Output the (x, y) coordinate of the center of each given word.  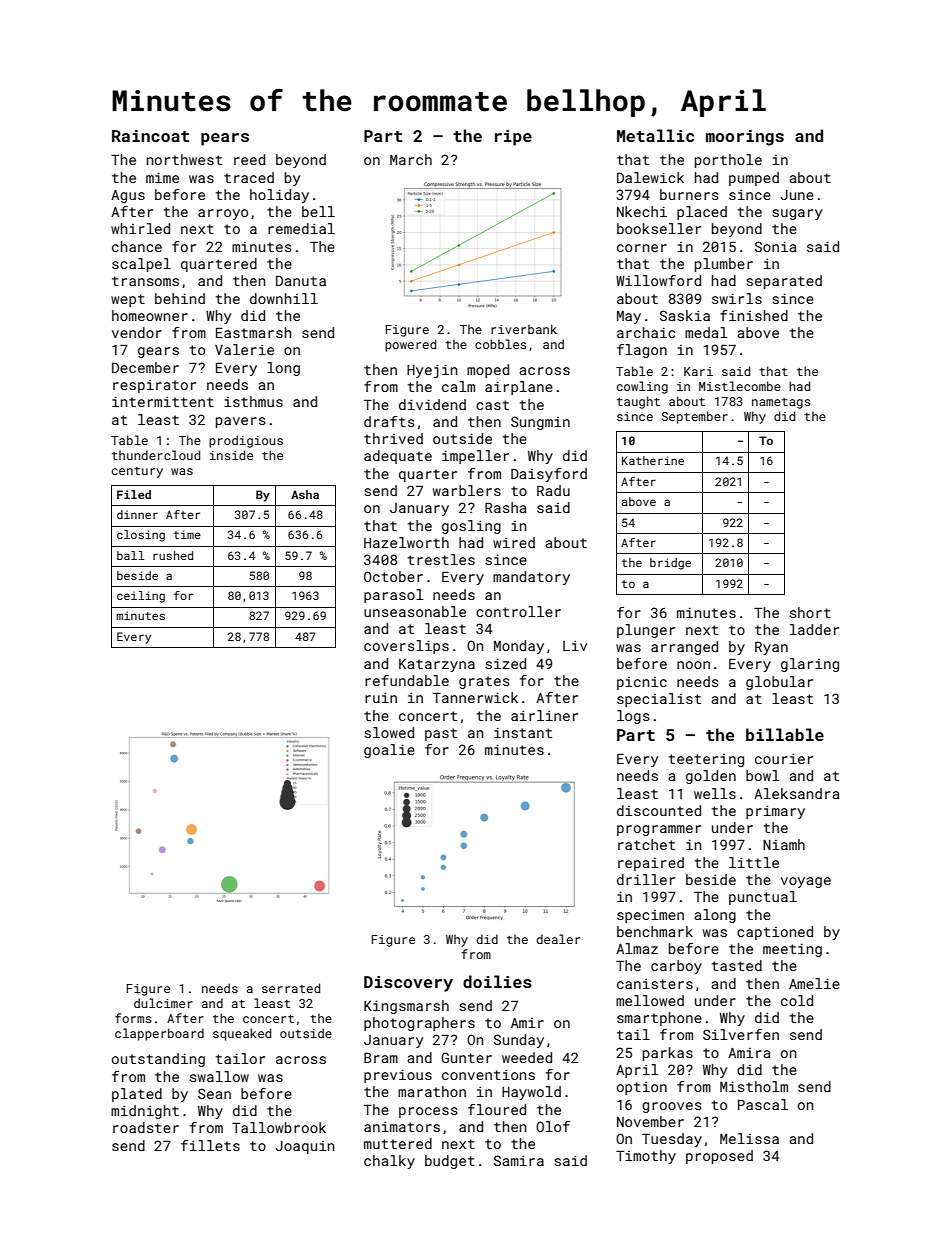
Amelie (814, 983)
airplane (519, 388)
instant (523, 732)
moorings (745, 138)
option (642, 1088)
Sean (214, 1093)
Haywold (531, 1093)
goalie (389, 751)
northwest (184, 159)
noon (693, 665)
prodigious (246, 441)
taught (638, 402)
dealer (558, 939)
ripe (513, 138)
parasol (393, 596)
